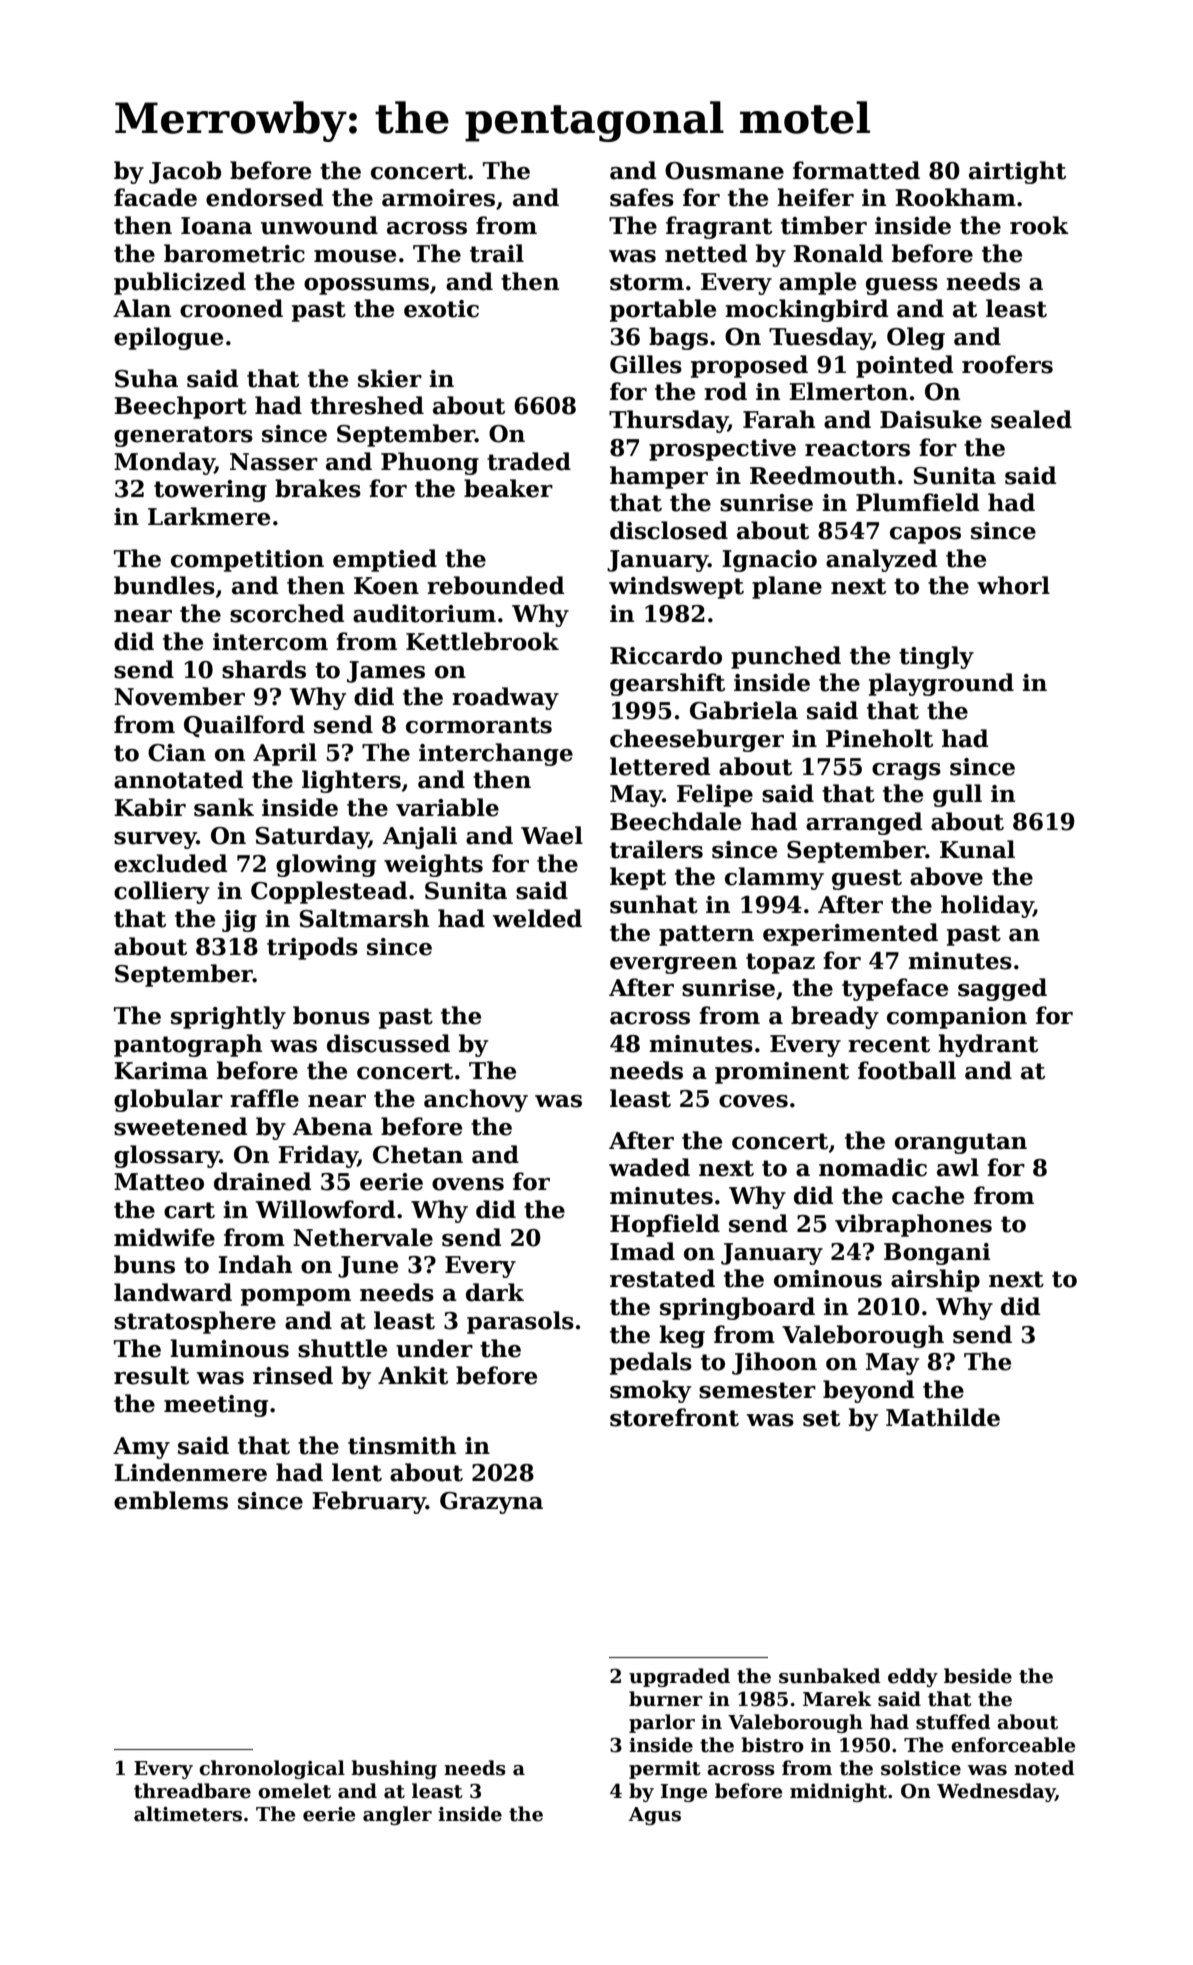  What do you see at coordinates (935, 1280) in the screenshot?
I see `airship` at bounding box center [935, 1280].
